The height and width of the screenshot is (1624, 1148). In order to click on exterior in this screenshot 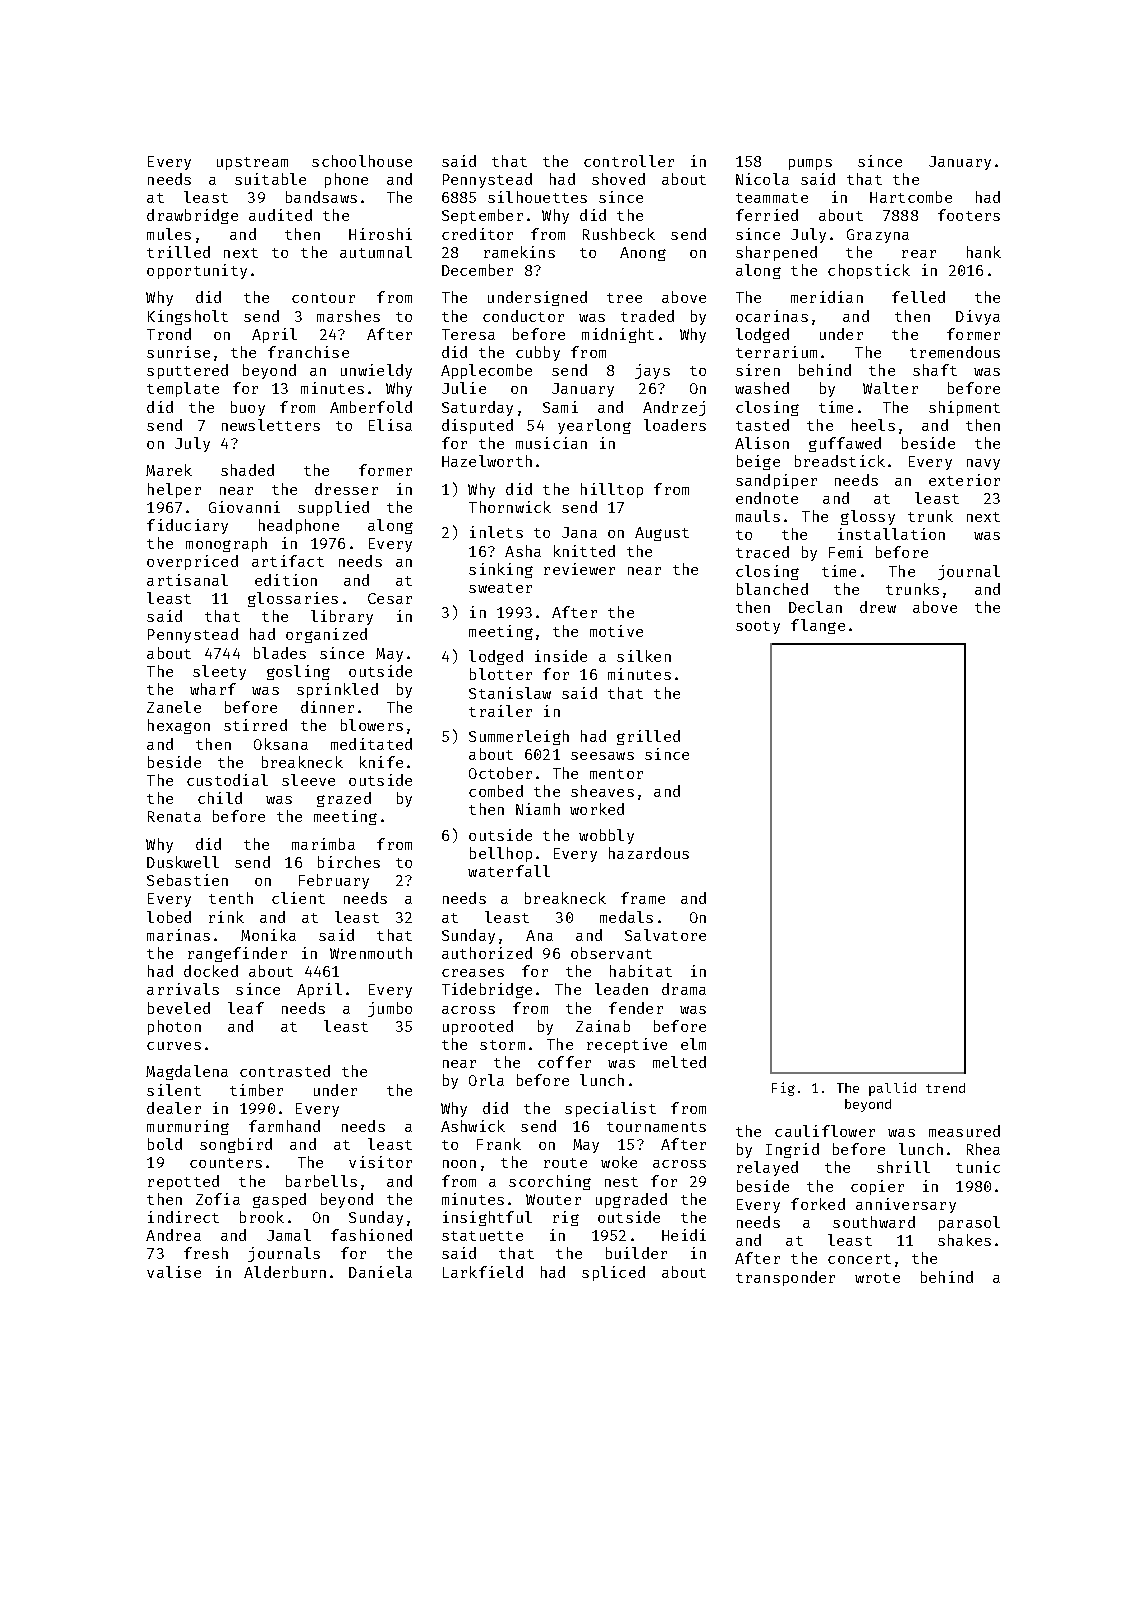, I will do `click(964, 480)`.
